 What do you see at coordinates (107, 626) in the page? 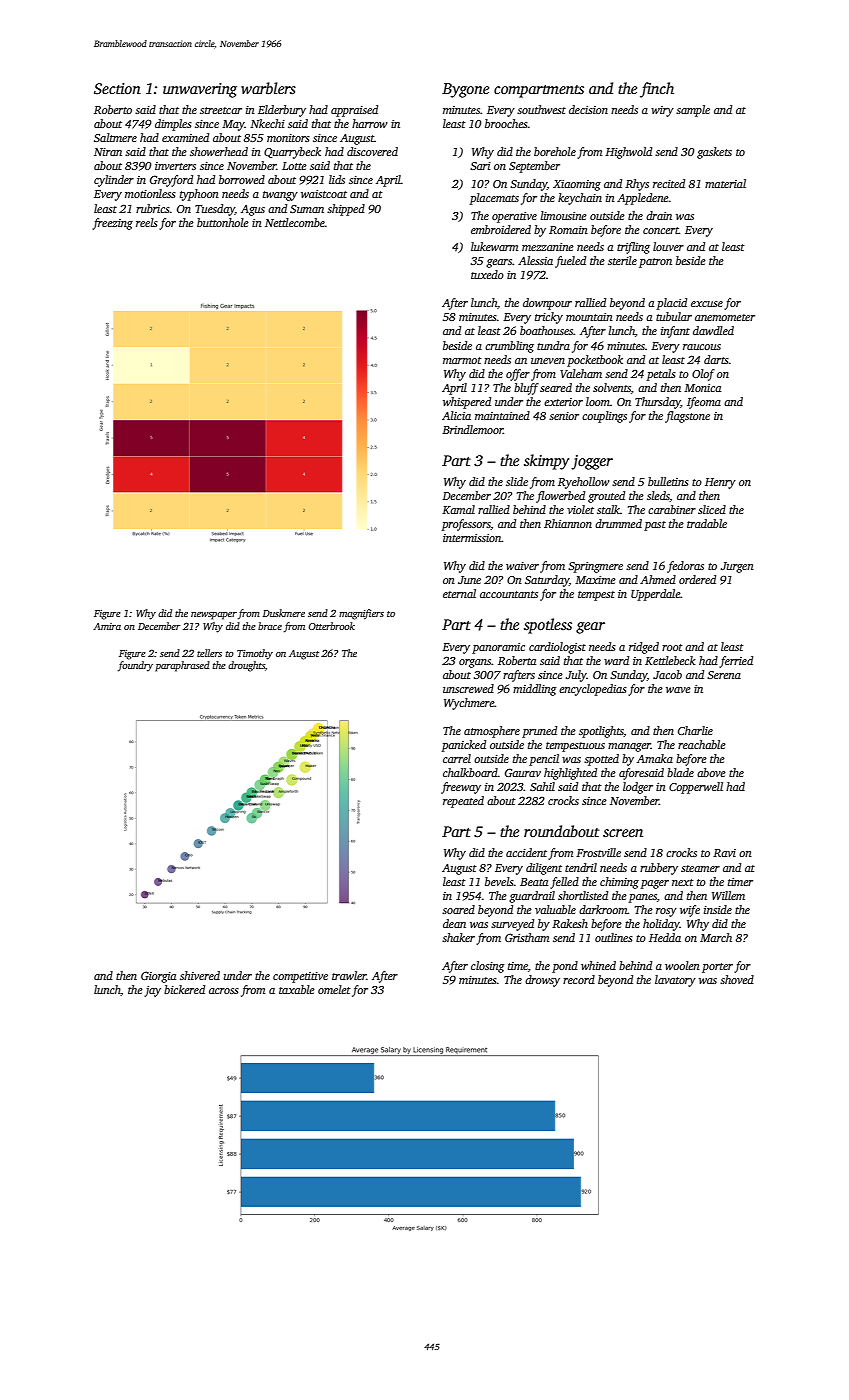
I see `Amira` at bounding box center [107, 626].
